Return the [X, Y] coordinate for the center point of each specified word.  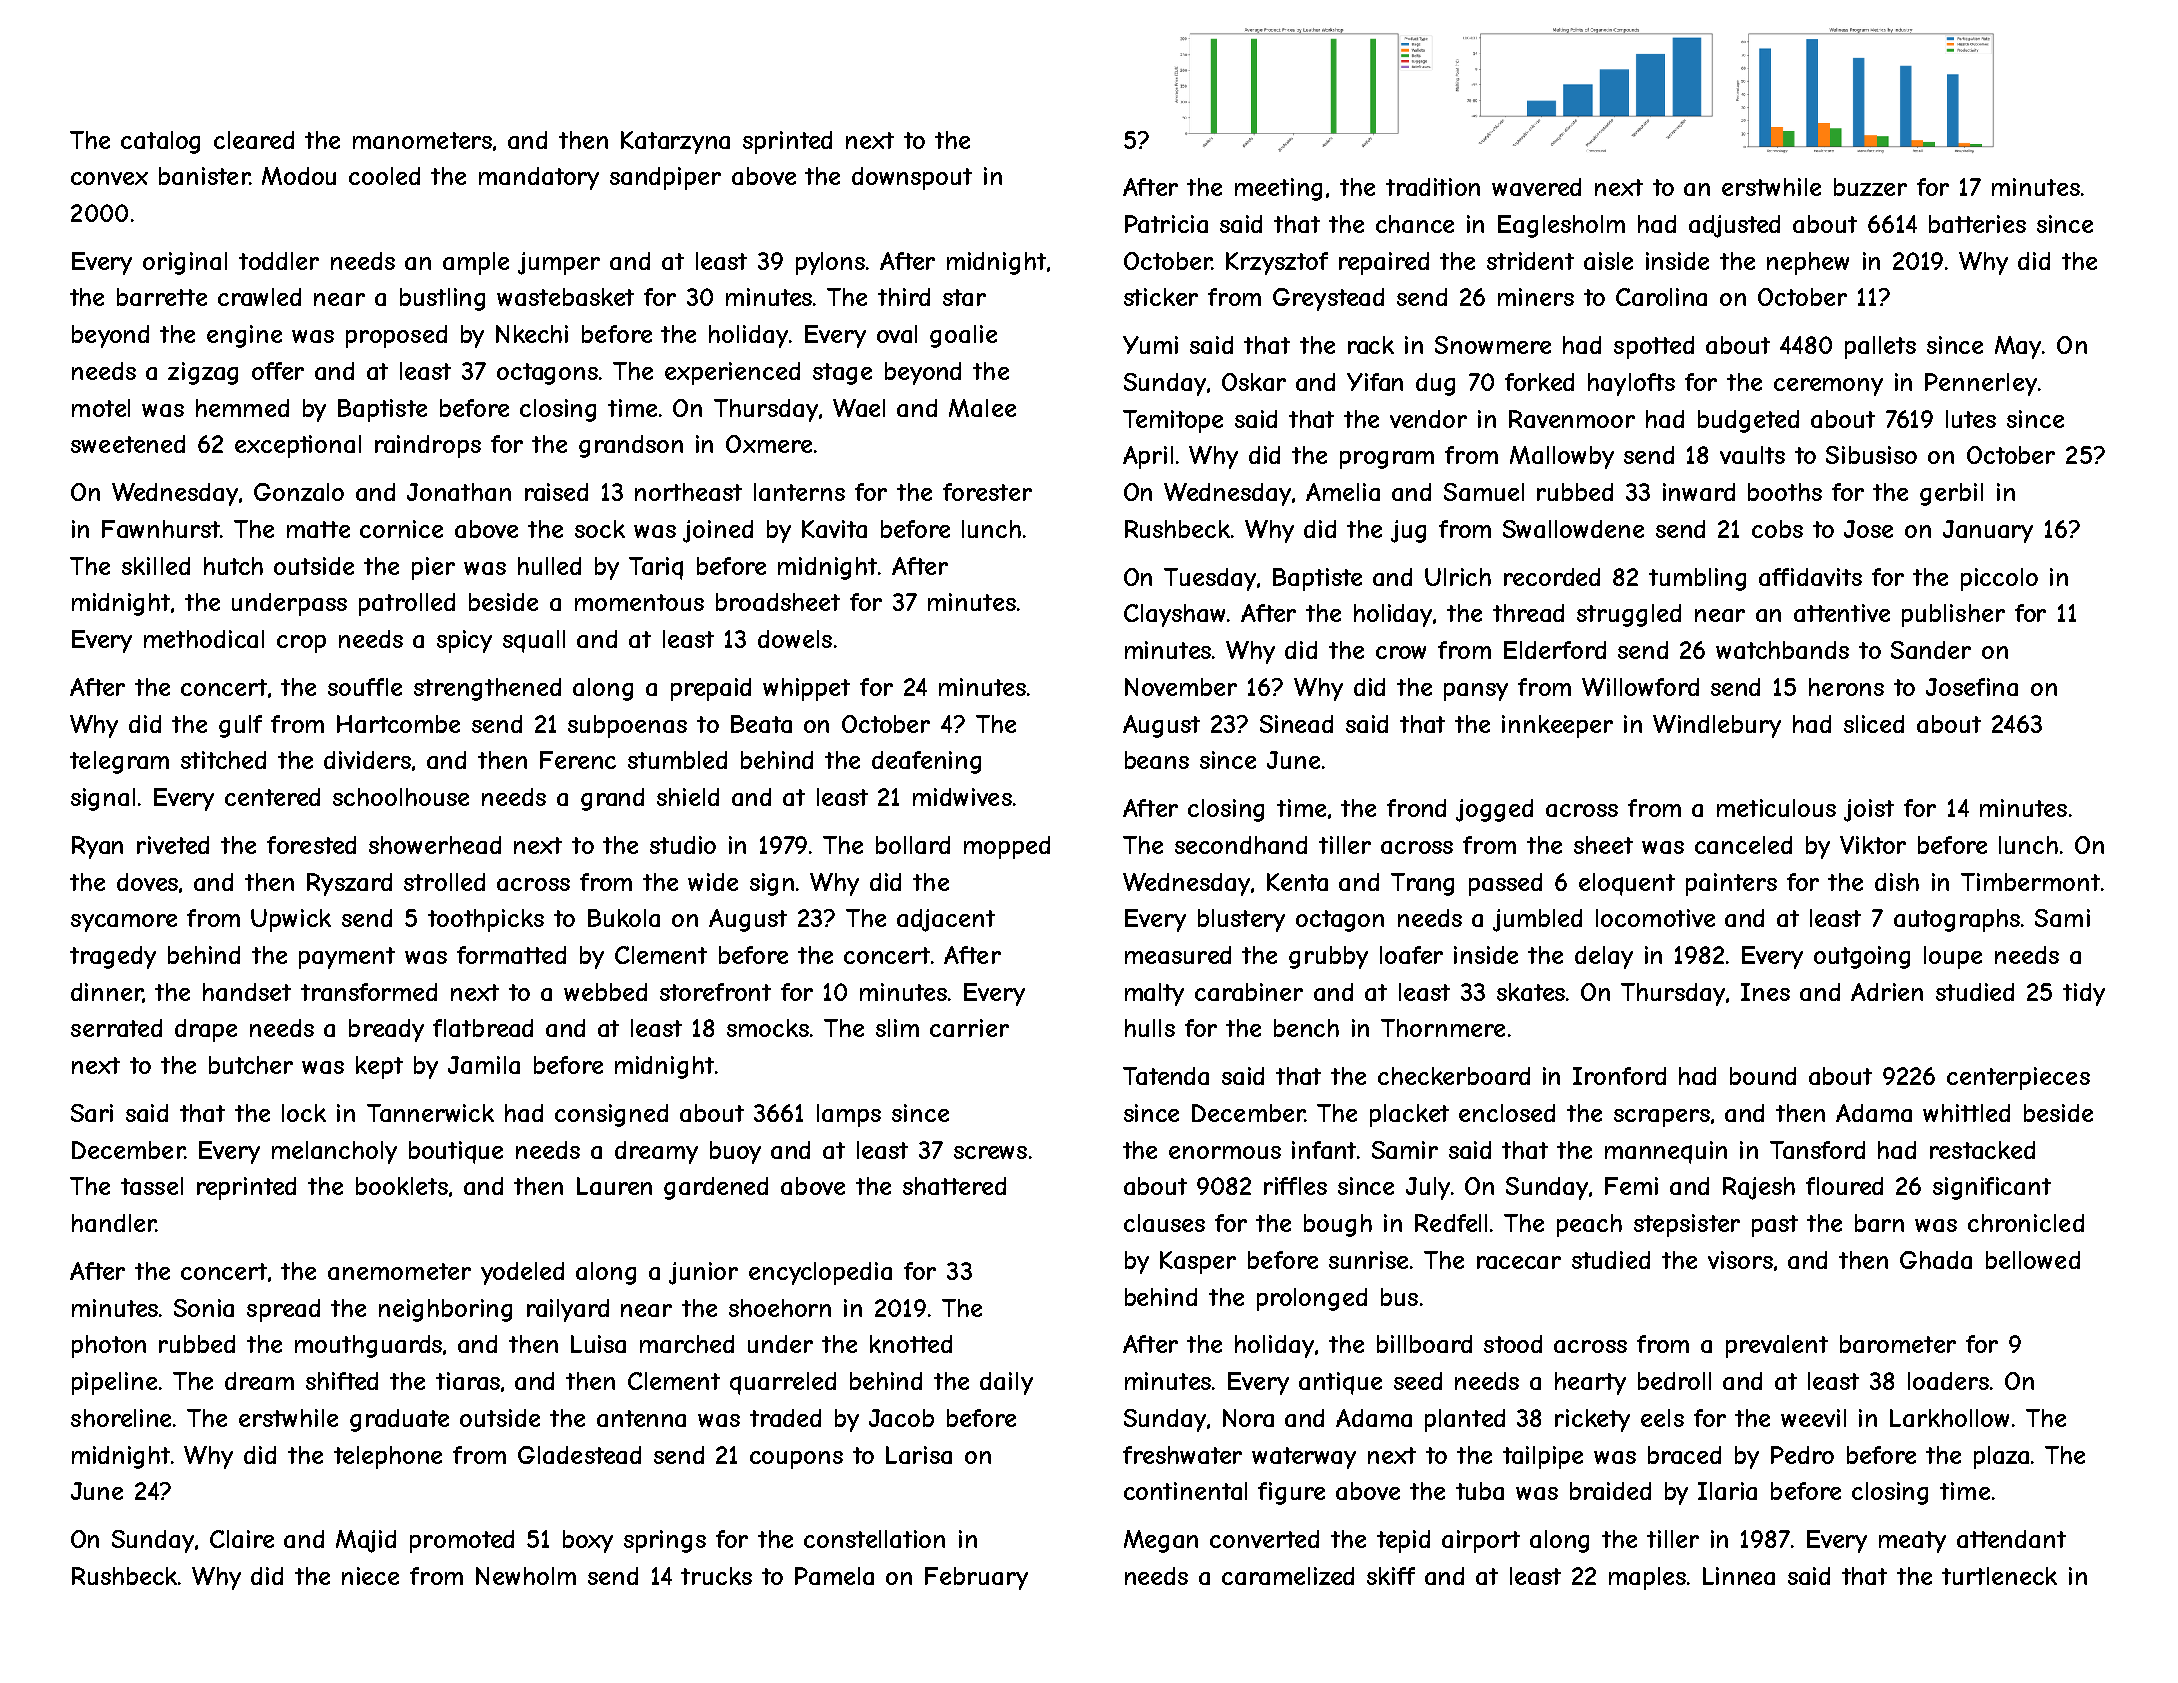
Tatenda [1166, 1076]
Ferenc [578, 760]
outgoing [1862, 957]
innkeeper [1557, 726]
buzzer [1870, 187]
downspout [912, 178]
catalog [160, 142]
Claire [242, 1539]
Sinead [1296, 724]
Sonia [204, 1308]
